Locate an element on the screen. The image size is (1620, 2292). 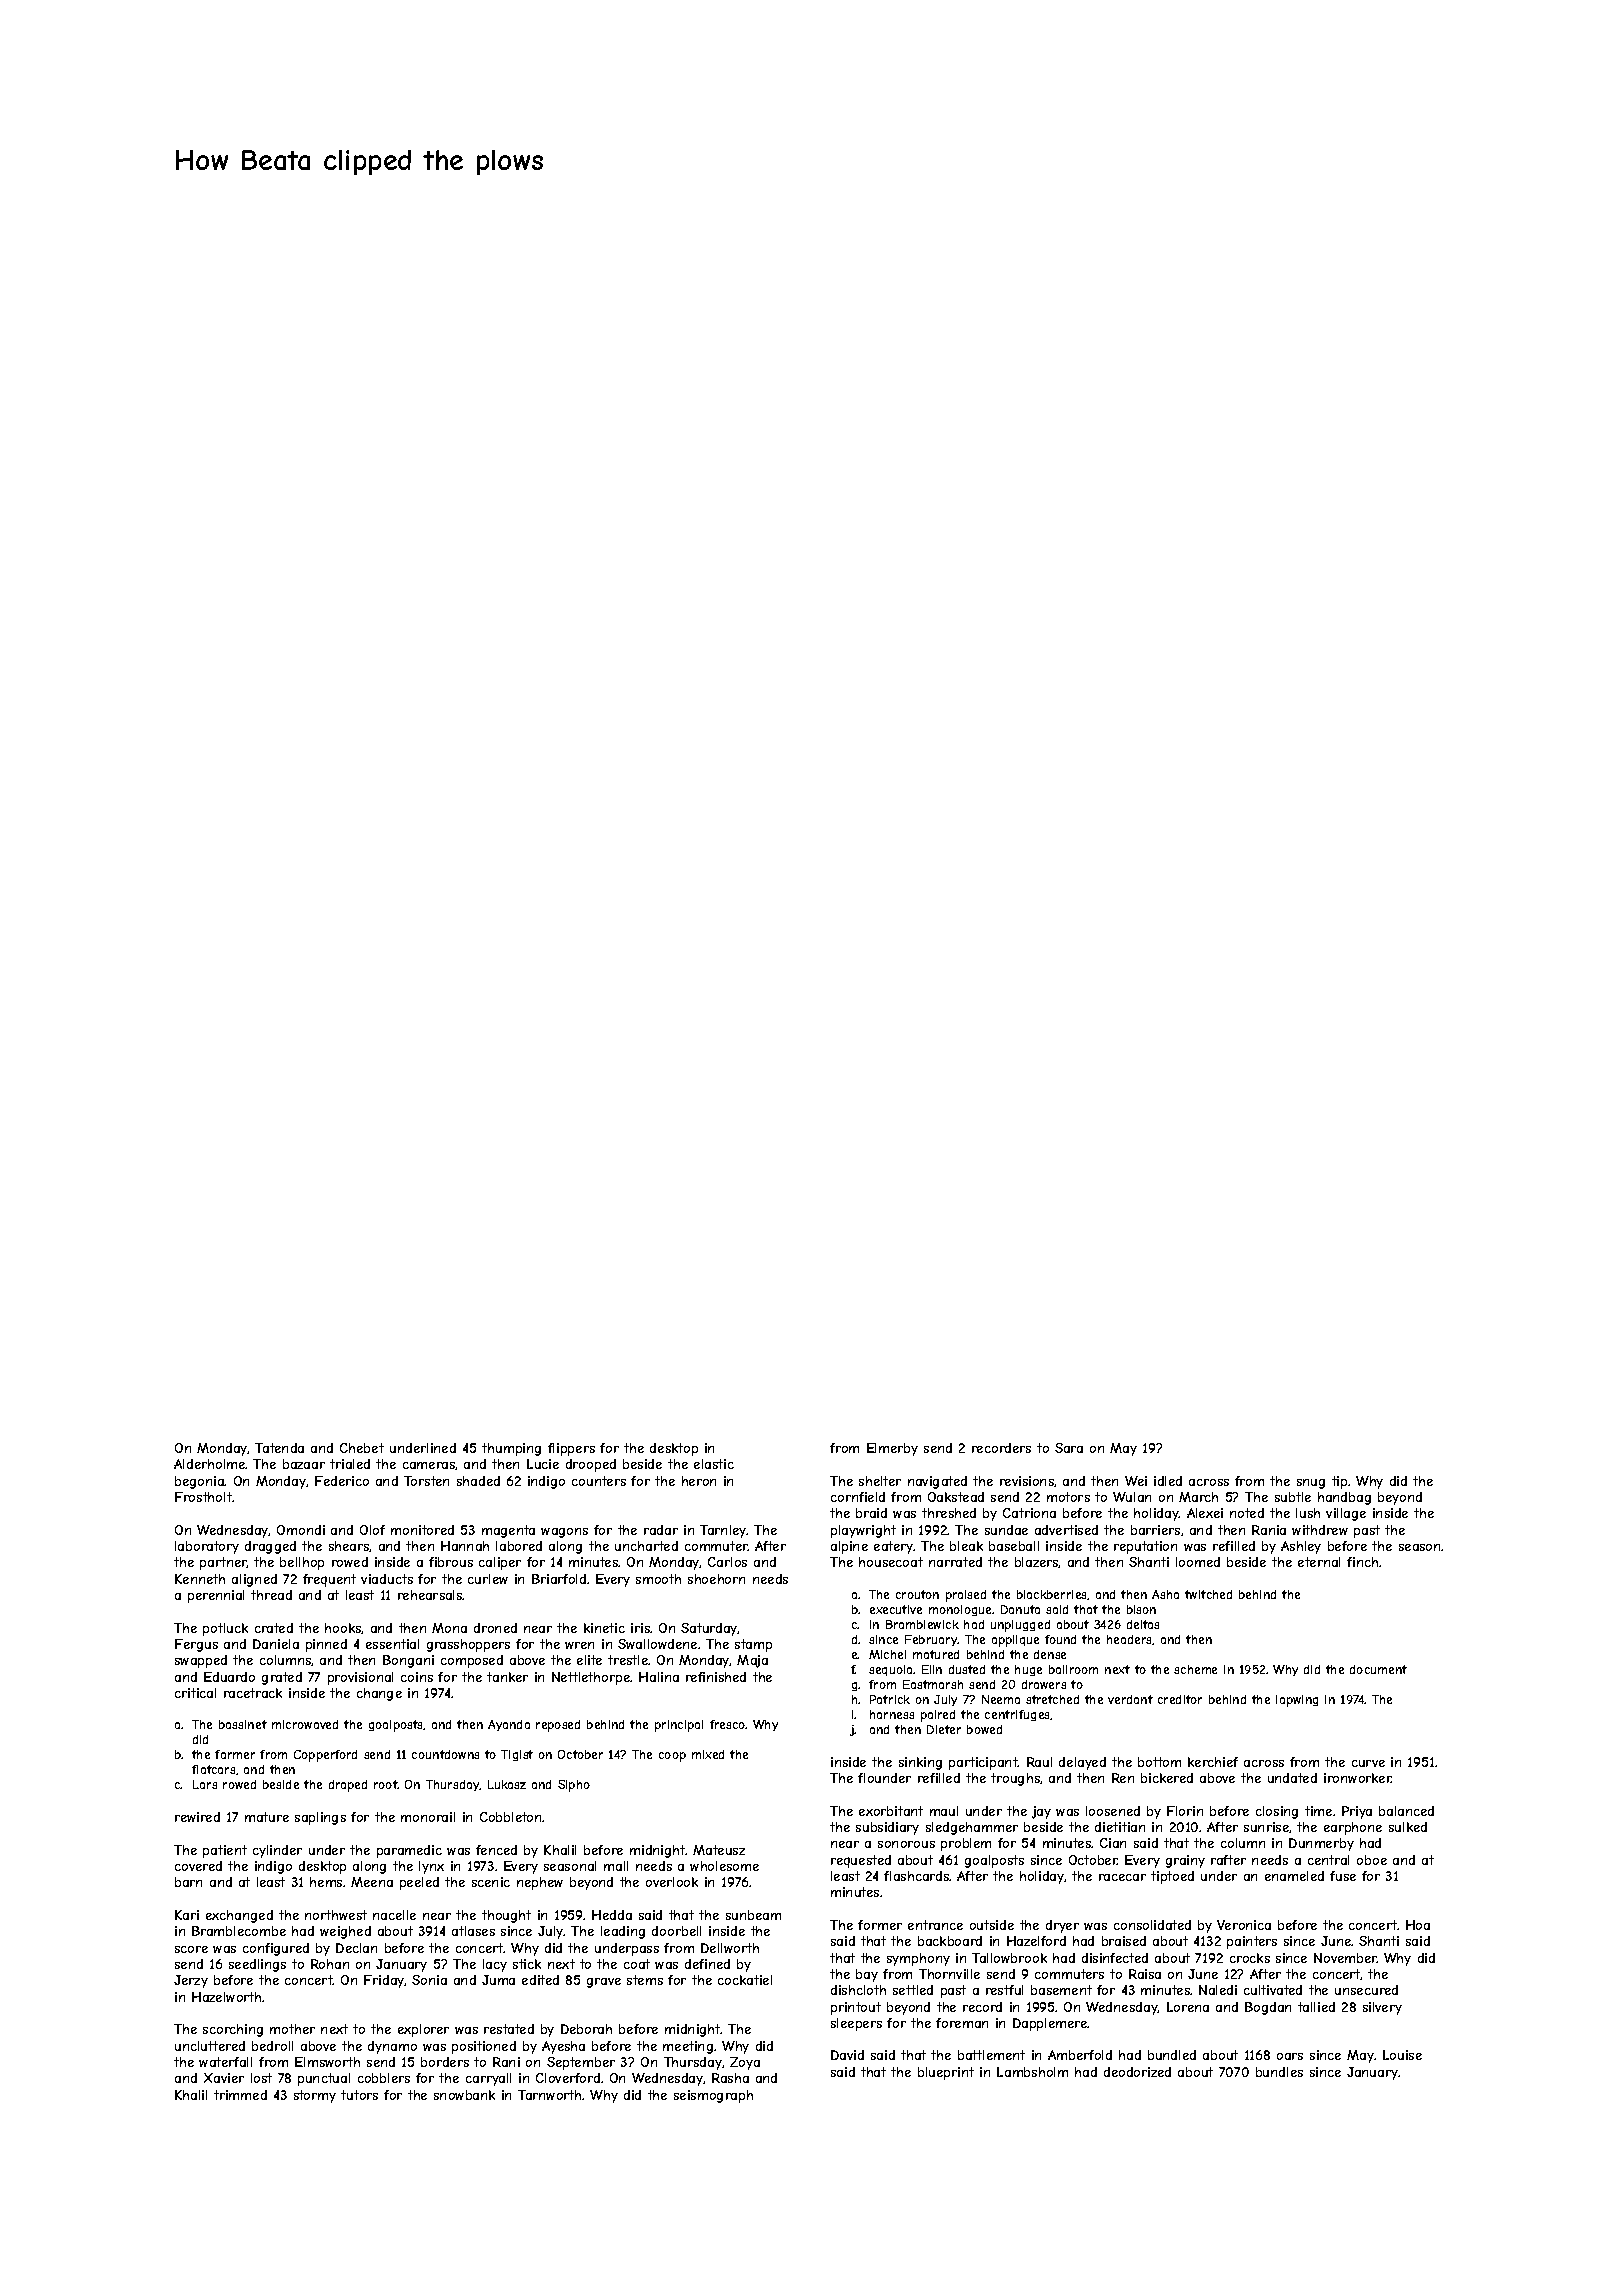
restful is located at coordinates (1004, 1990).
